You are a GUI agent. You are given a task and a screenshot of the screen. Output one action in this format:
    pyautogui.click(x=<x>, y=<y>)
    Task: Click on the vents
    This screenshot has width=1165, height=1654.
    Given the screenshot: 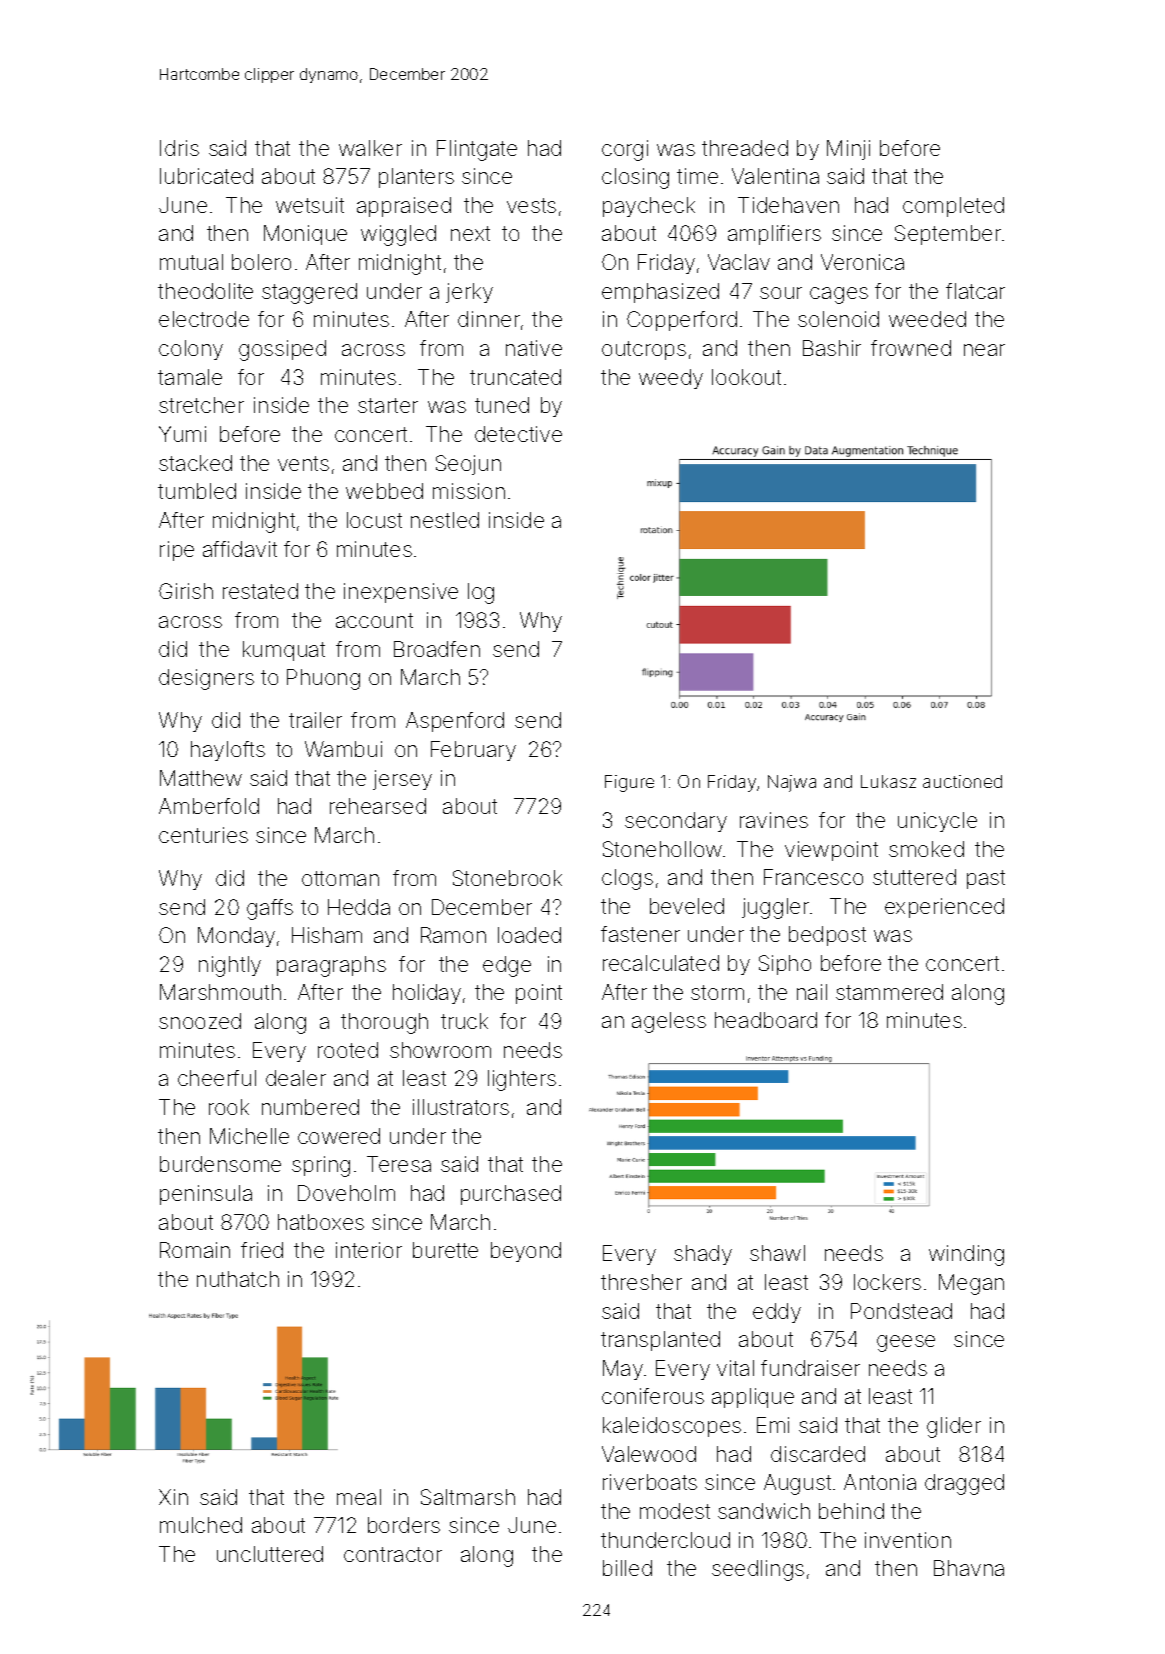 What is the action you would take?
    pyautogui.click(x=303, y=463)
